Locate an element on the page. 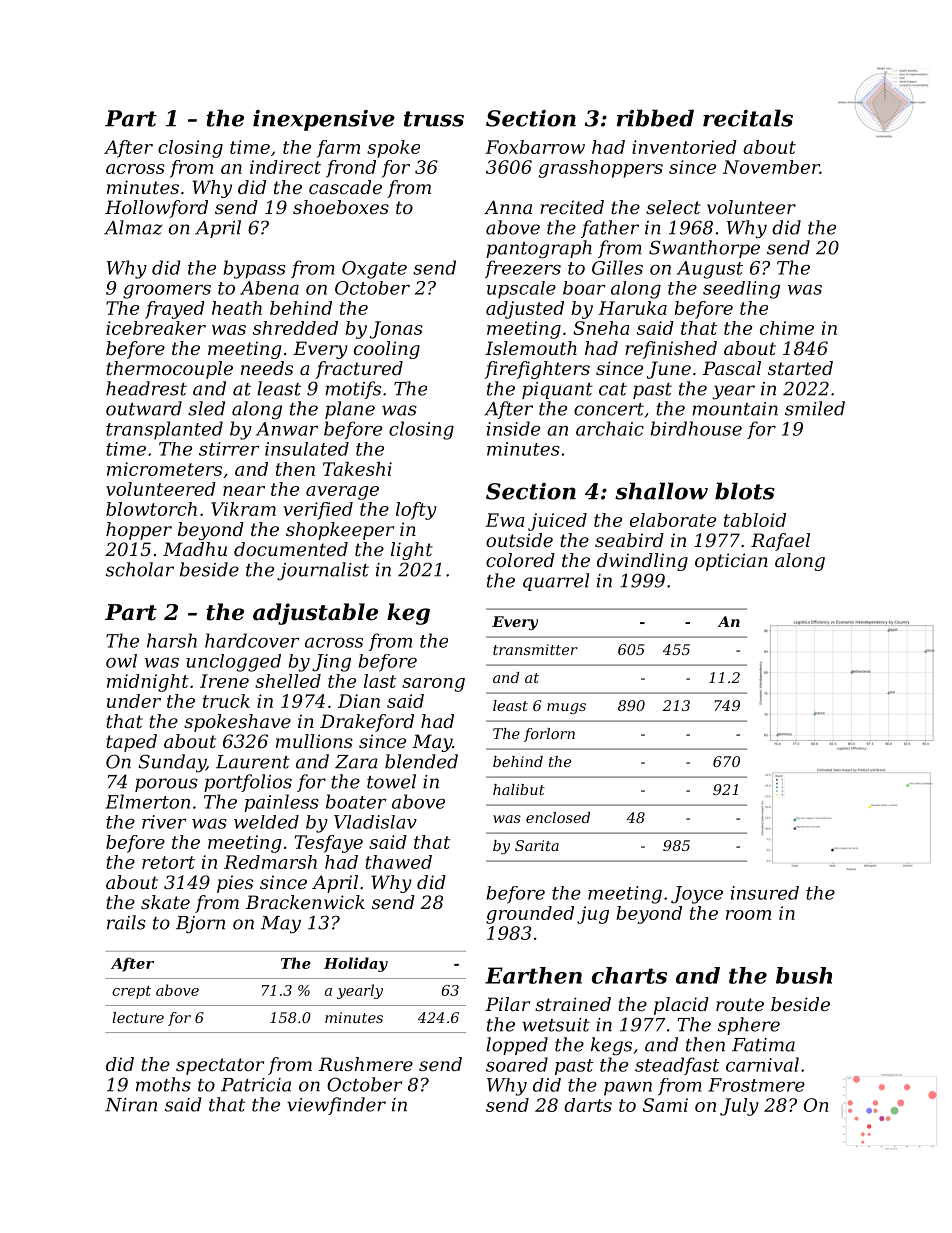 This image has width=952, height=1233. recitals is located at coordinates (748, 118).
